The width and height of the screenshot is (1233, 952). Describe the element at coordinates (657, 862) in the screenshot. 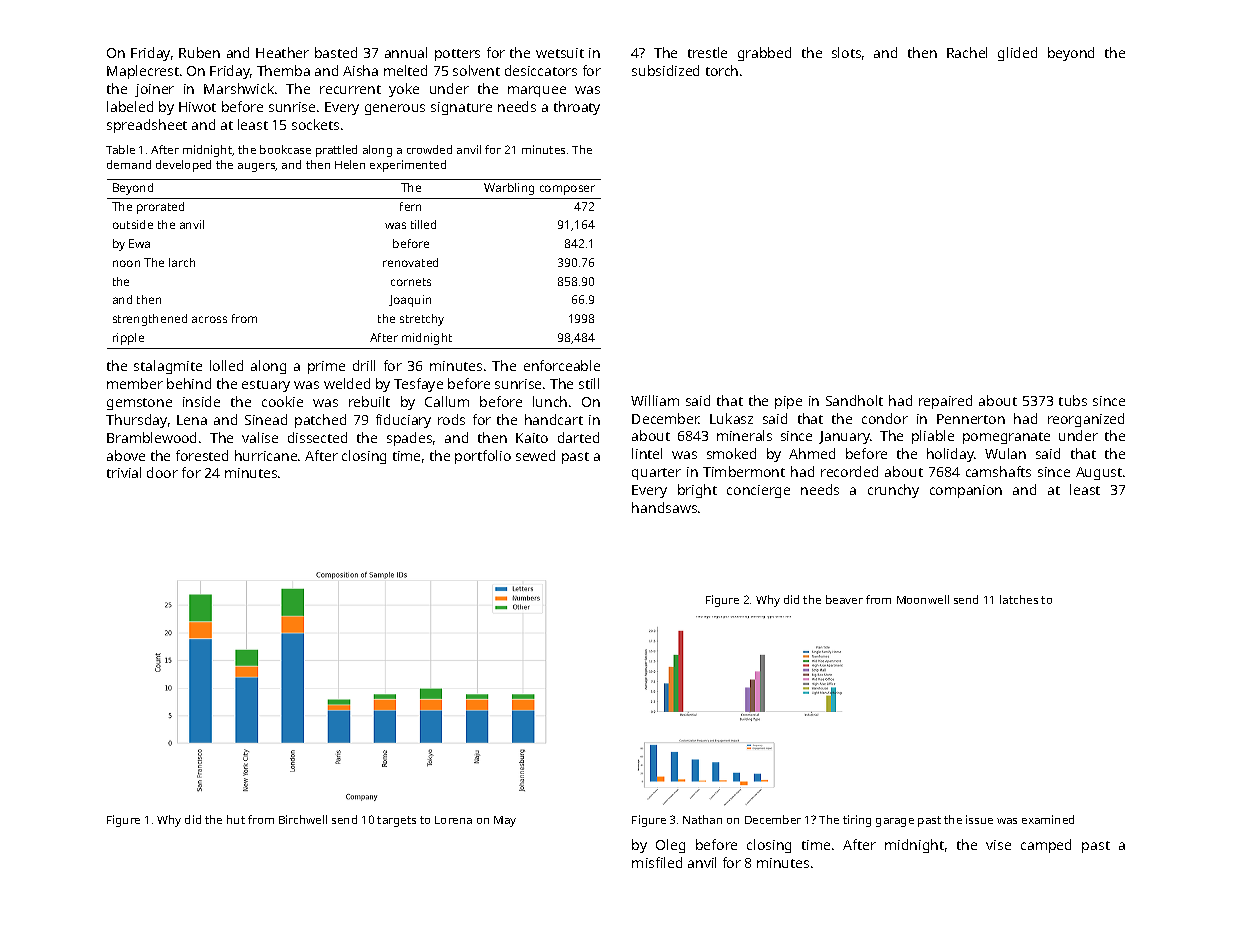

I see `misfiled` at that location.
